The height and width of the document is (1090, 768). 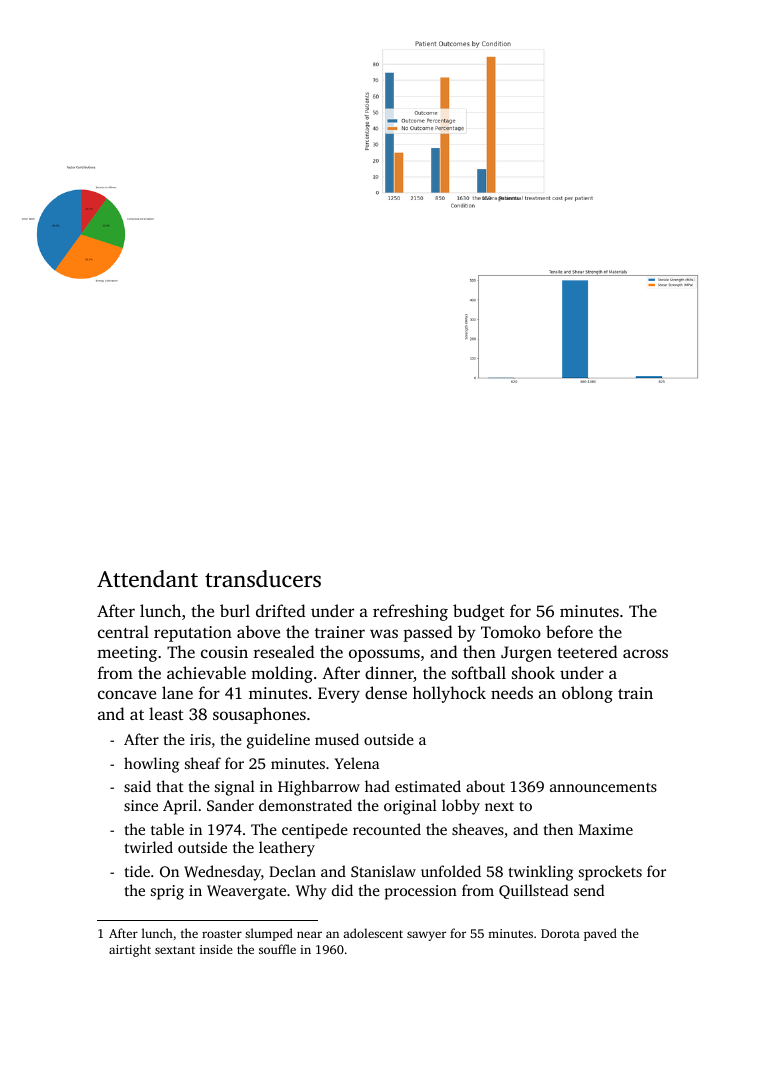 What do you see at coordinates (167, 892) in the document?
I see `sprig` at bounding box center [167, 892].
